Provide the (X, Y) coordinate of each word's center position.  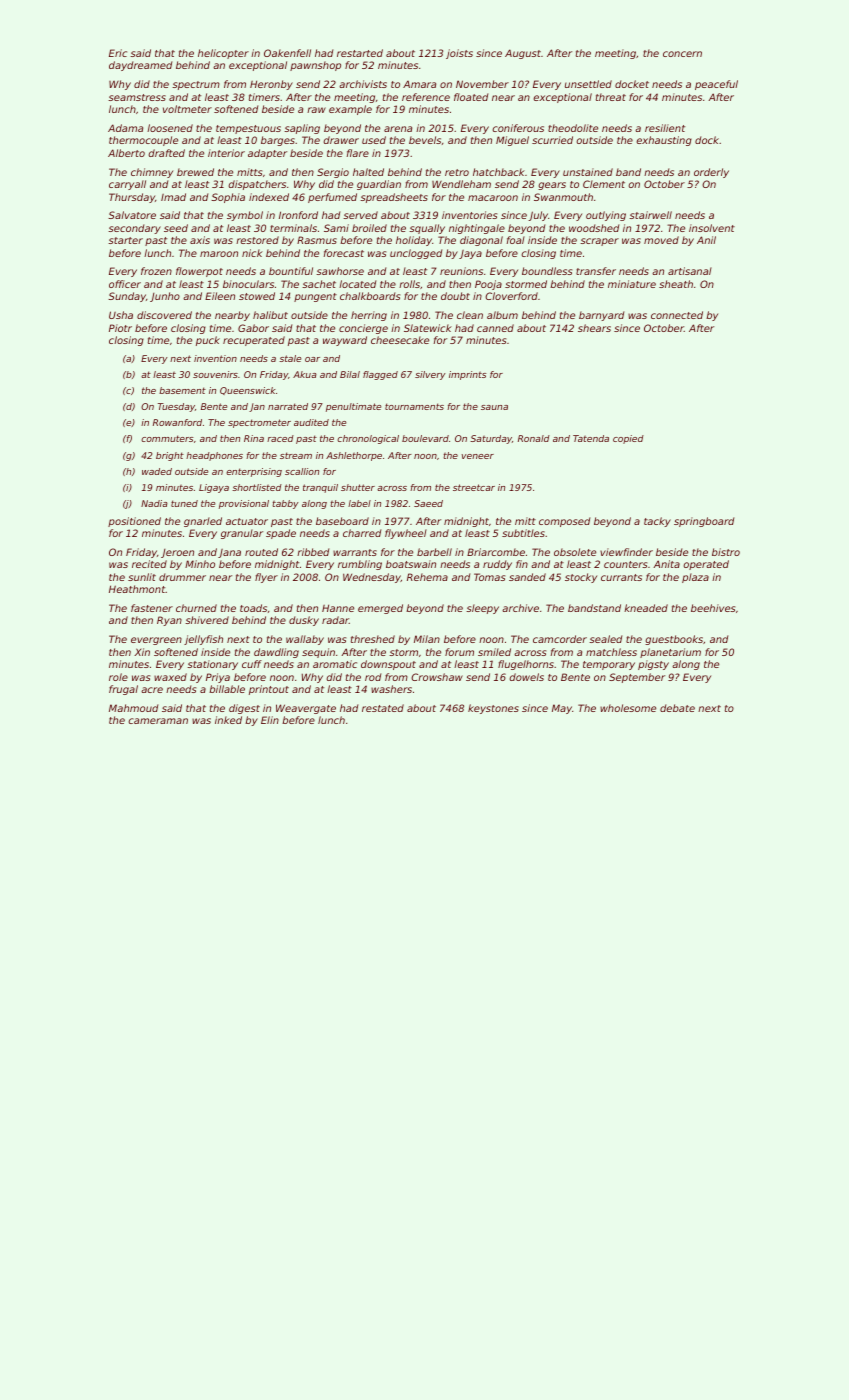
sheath (676, 284)
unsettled (588, 84)
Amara (419, 84)
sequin (318, 653)
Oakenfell (287, 53)
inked (228, 720)
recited (149, 564)
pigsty (653, 665)
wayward (345, 341)
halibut (270, 315)
